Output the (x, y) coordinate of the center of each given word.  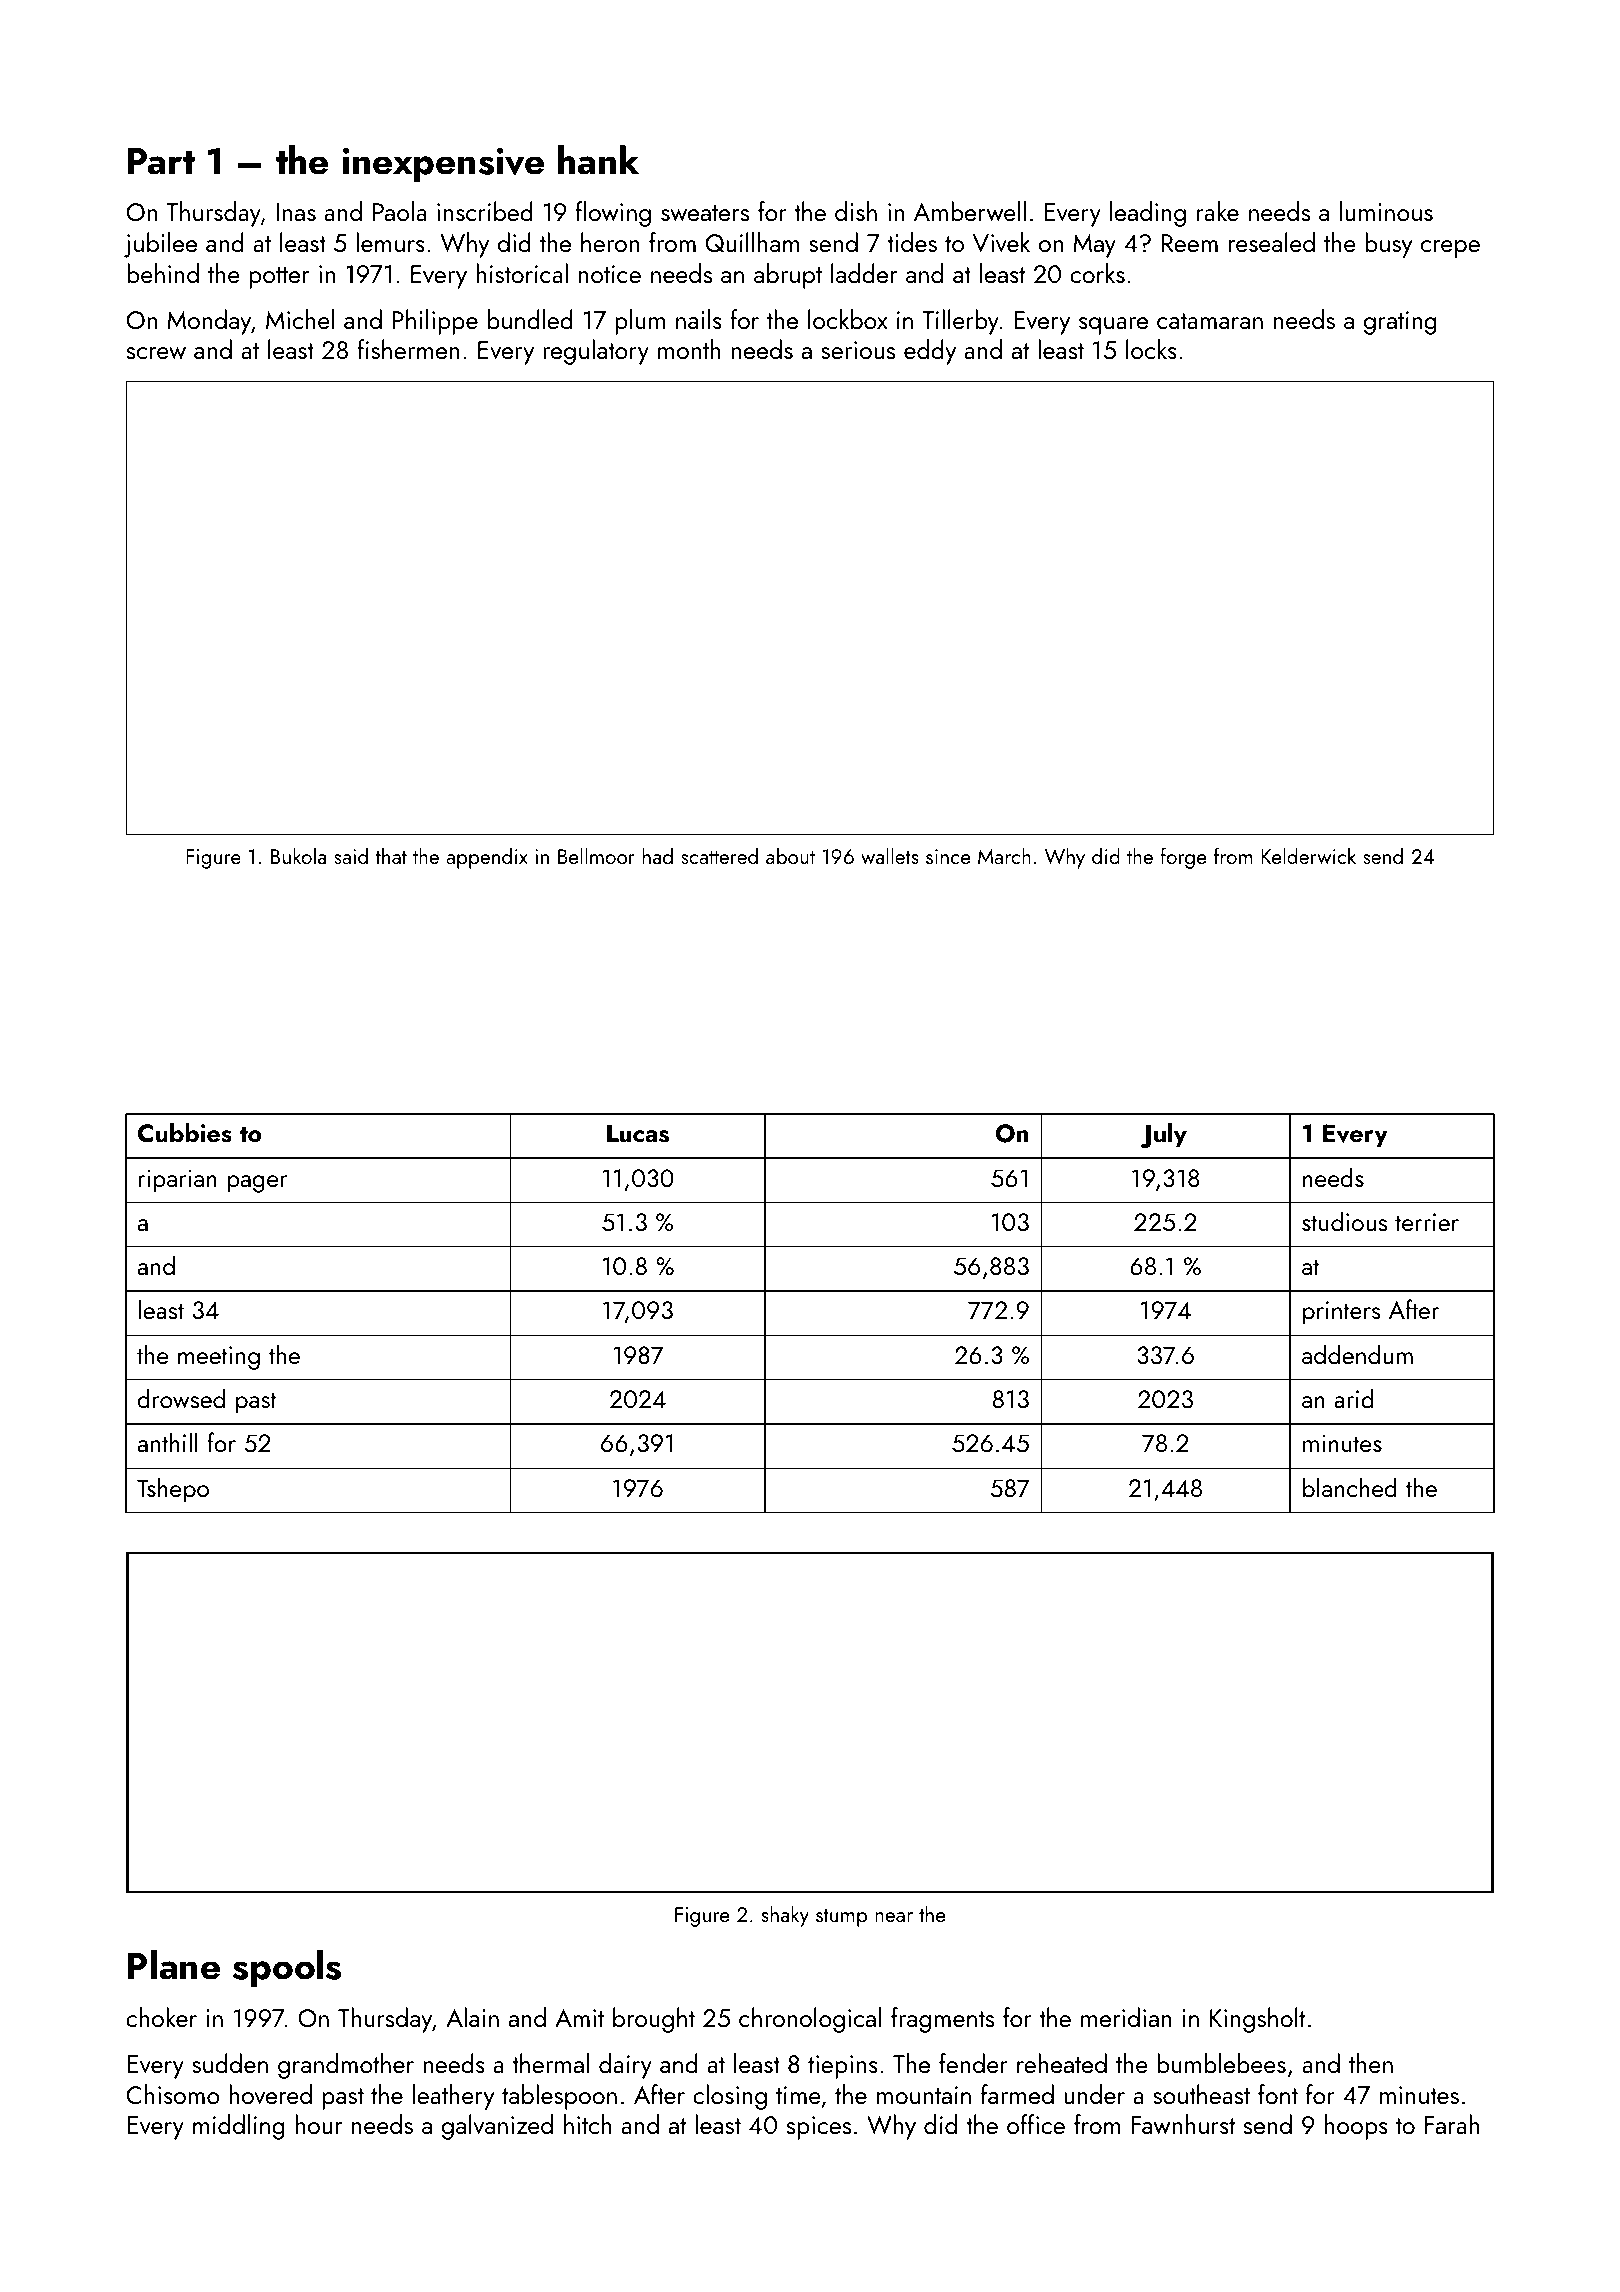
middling (239, 2127)
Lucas (638, 1133)
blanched (1350, 1487)
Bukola (298, 855)
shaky (785, 1916)
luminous (1386, 211)
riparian (178, 1181)
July (1163, 1135)
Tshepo (173, 1490)
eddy (930, 352)
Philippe (435, 322)
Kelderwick (1308, 855)
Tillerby (960, 322)
